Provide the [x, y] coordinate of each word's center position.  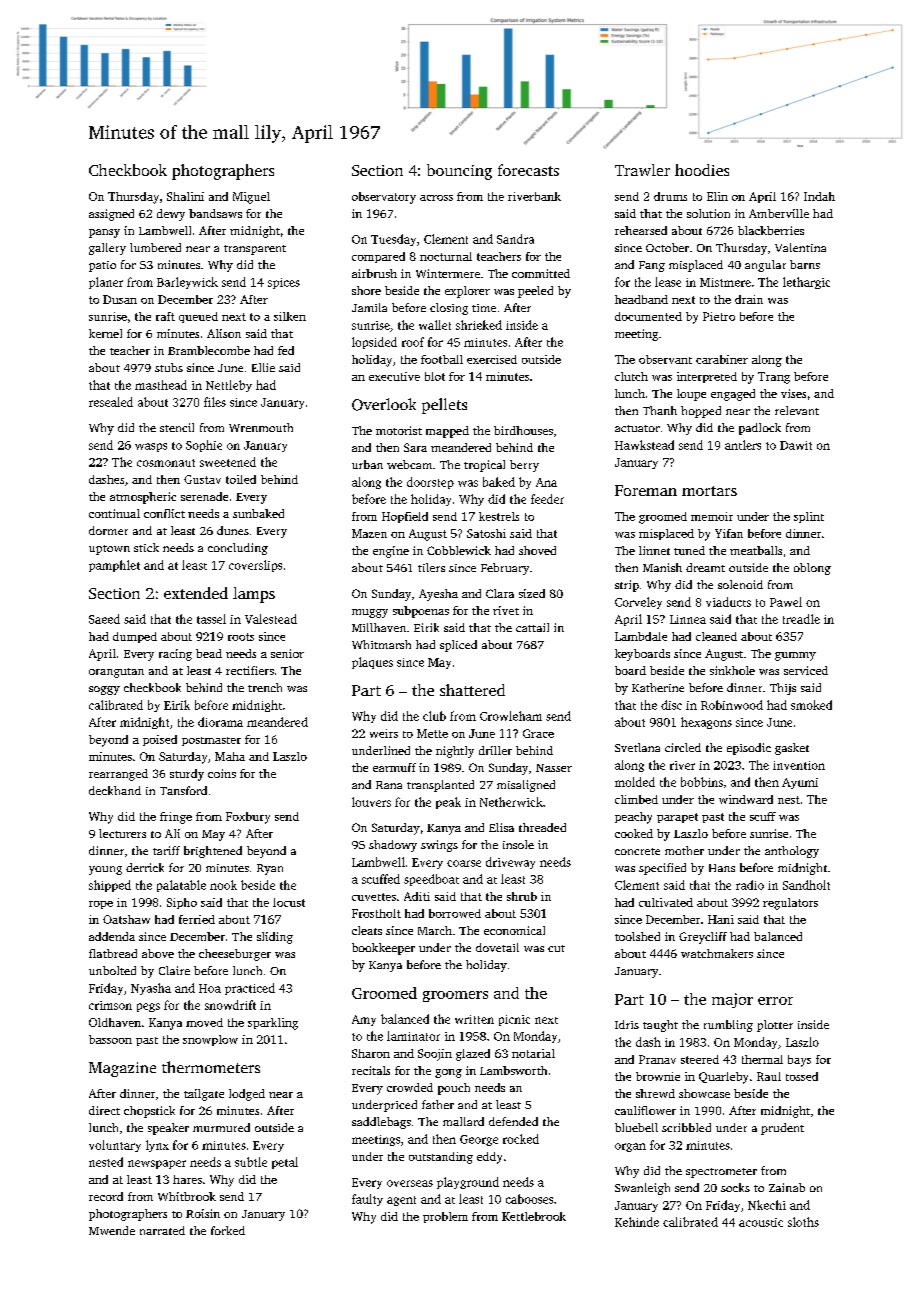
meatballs [756, 550]
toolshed [637, 936]
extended [196, 593]
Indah [819, 196]
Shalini [185, 196]
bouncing [459, 172]
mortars [709, 491]
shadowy [393, 846]
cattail [532, 627]
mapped [447, 432]
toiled [241, 479]
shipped [110, 886]
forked [228, 1230]
